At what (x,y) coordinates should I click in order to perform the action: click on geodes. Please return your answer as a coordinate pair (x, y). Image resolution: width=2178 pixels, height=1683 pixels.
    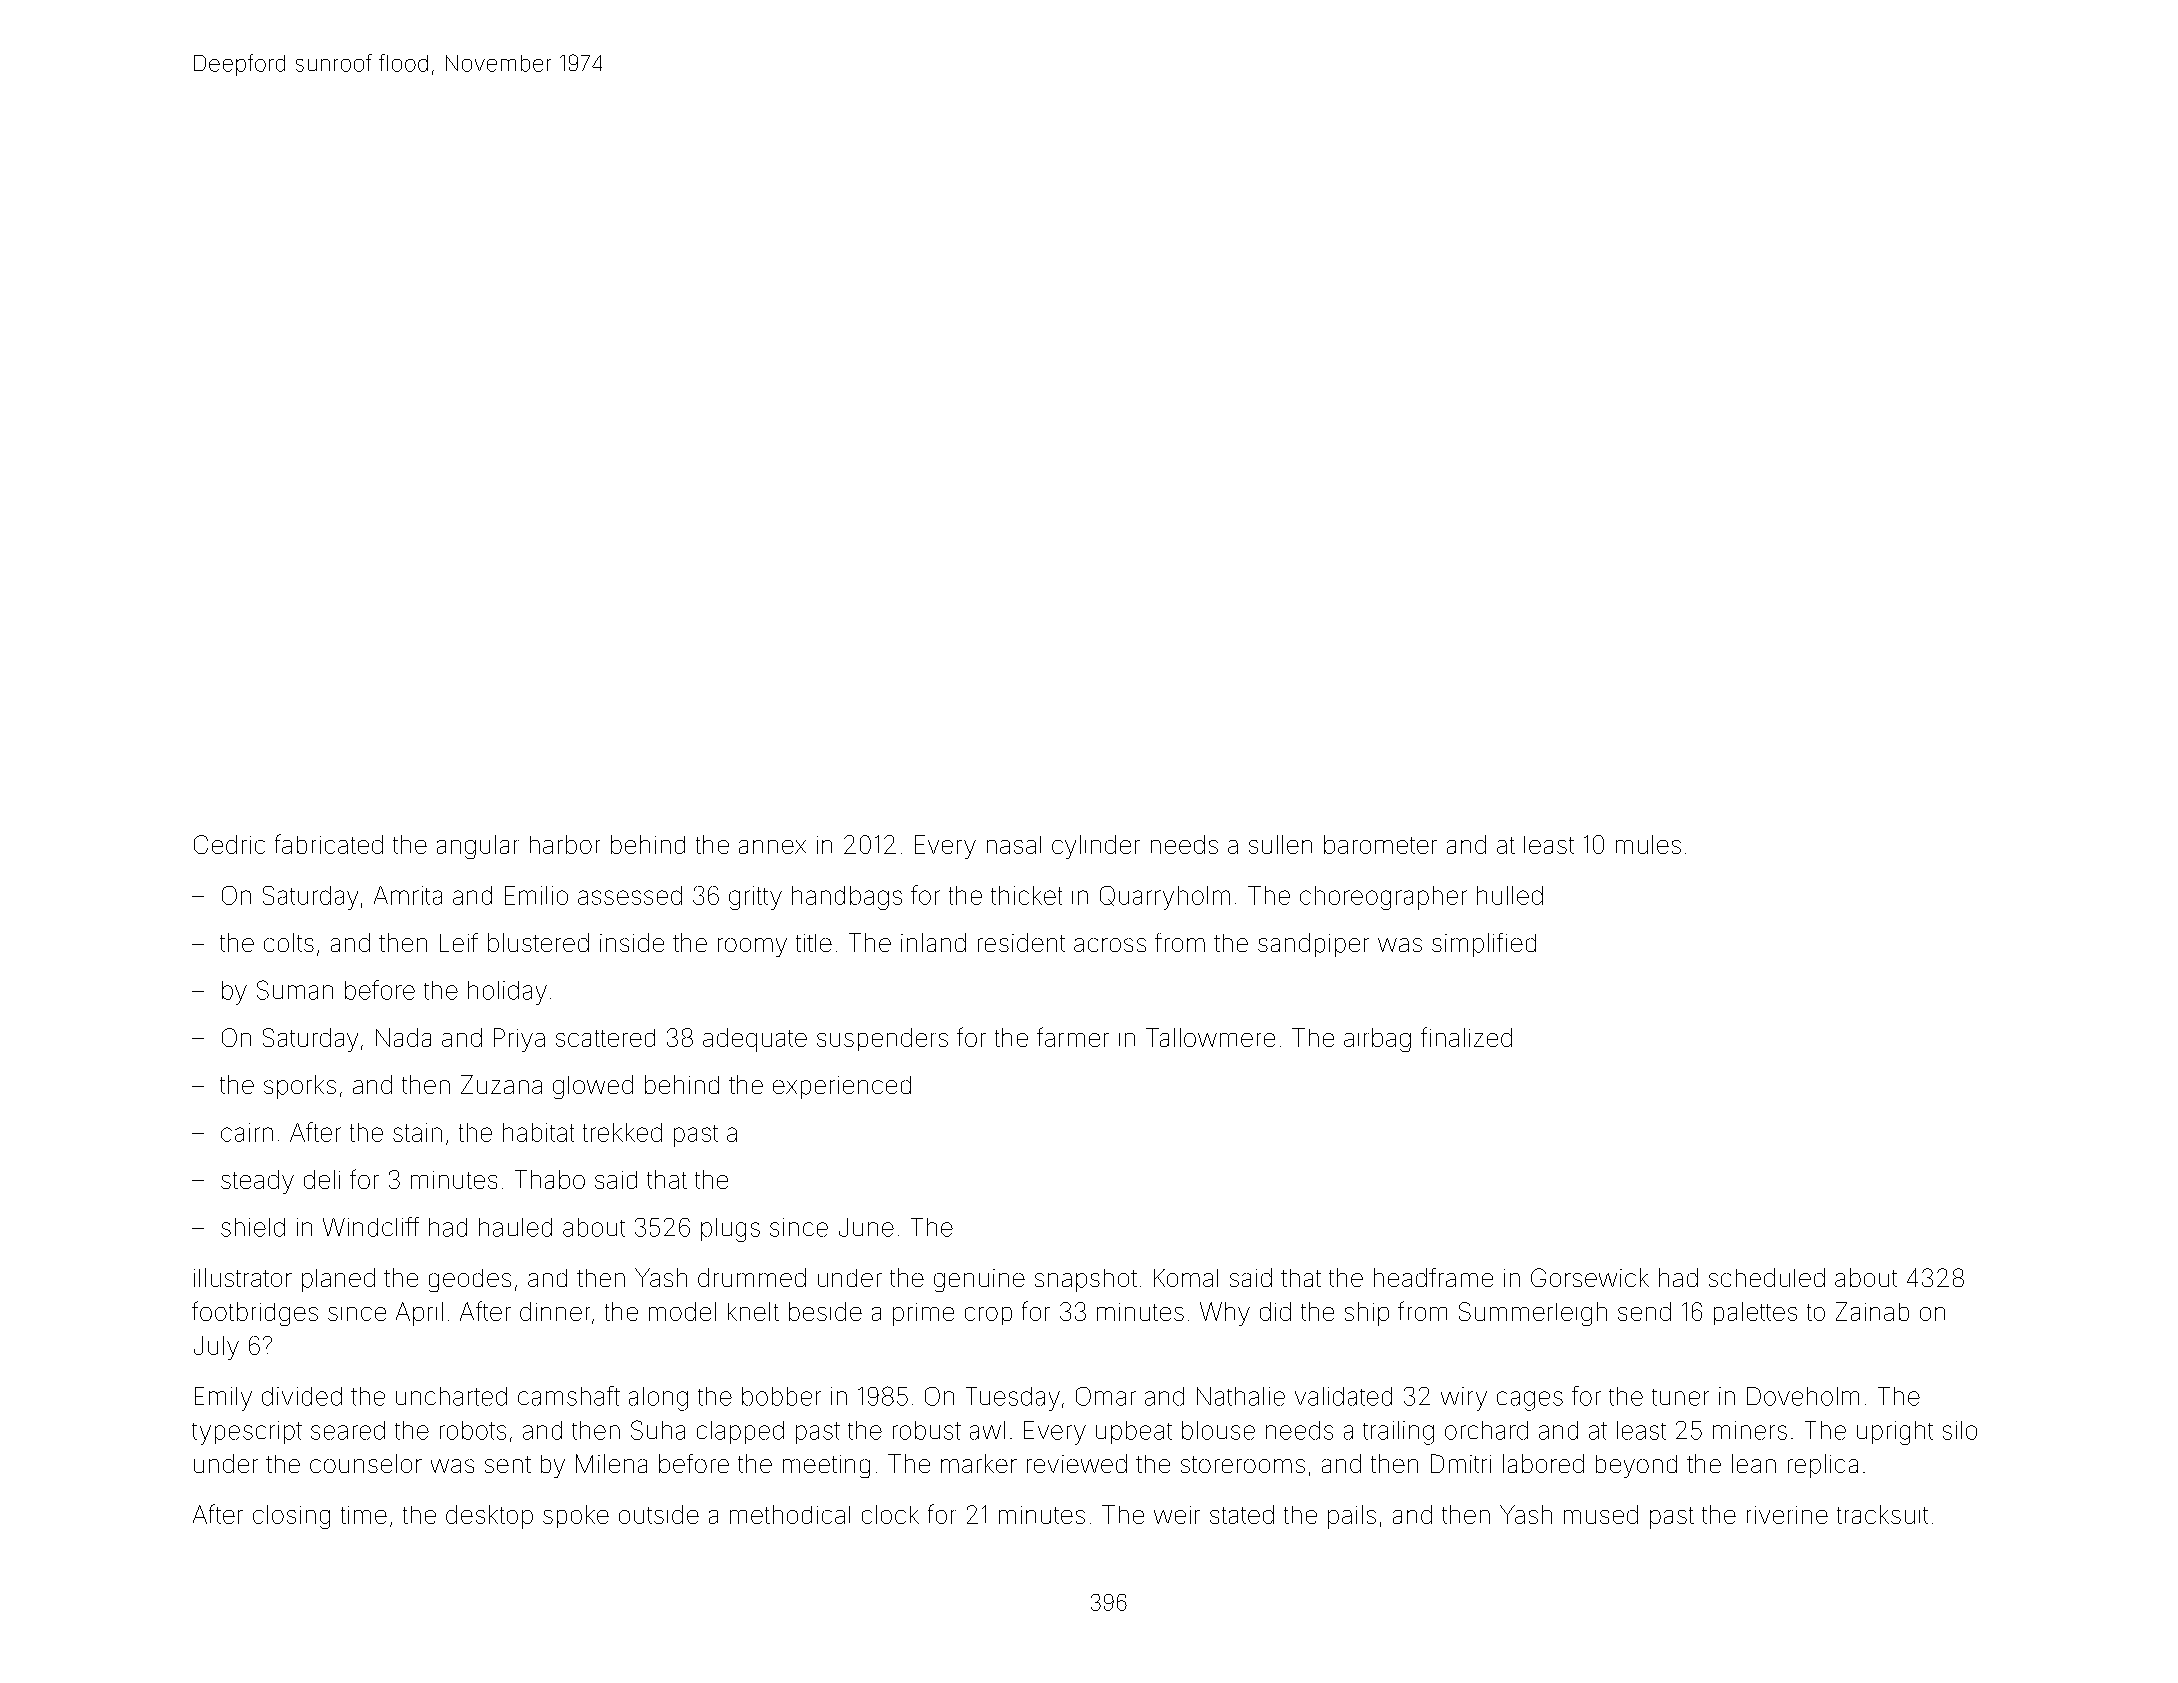
    Looking at the image, I should click on (470, 1280).
